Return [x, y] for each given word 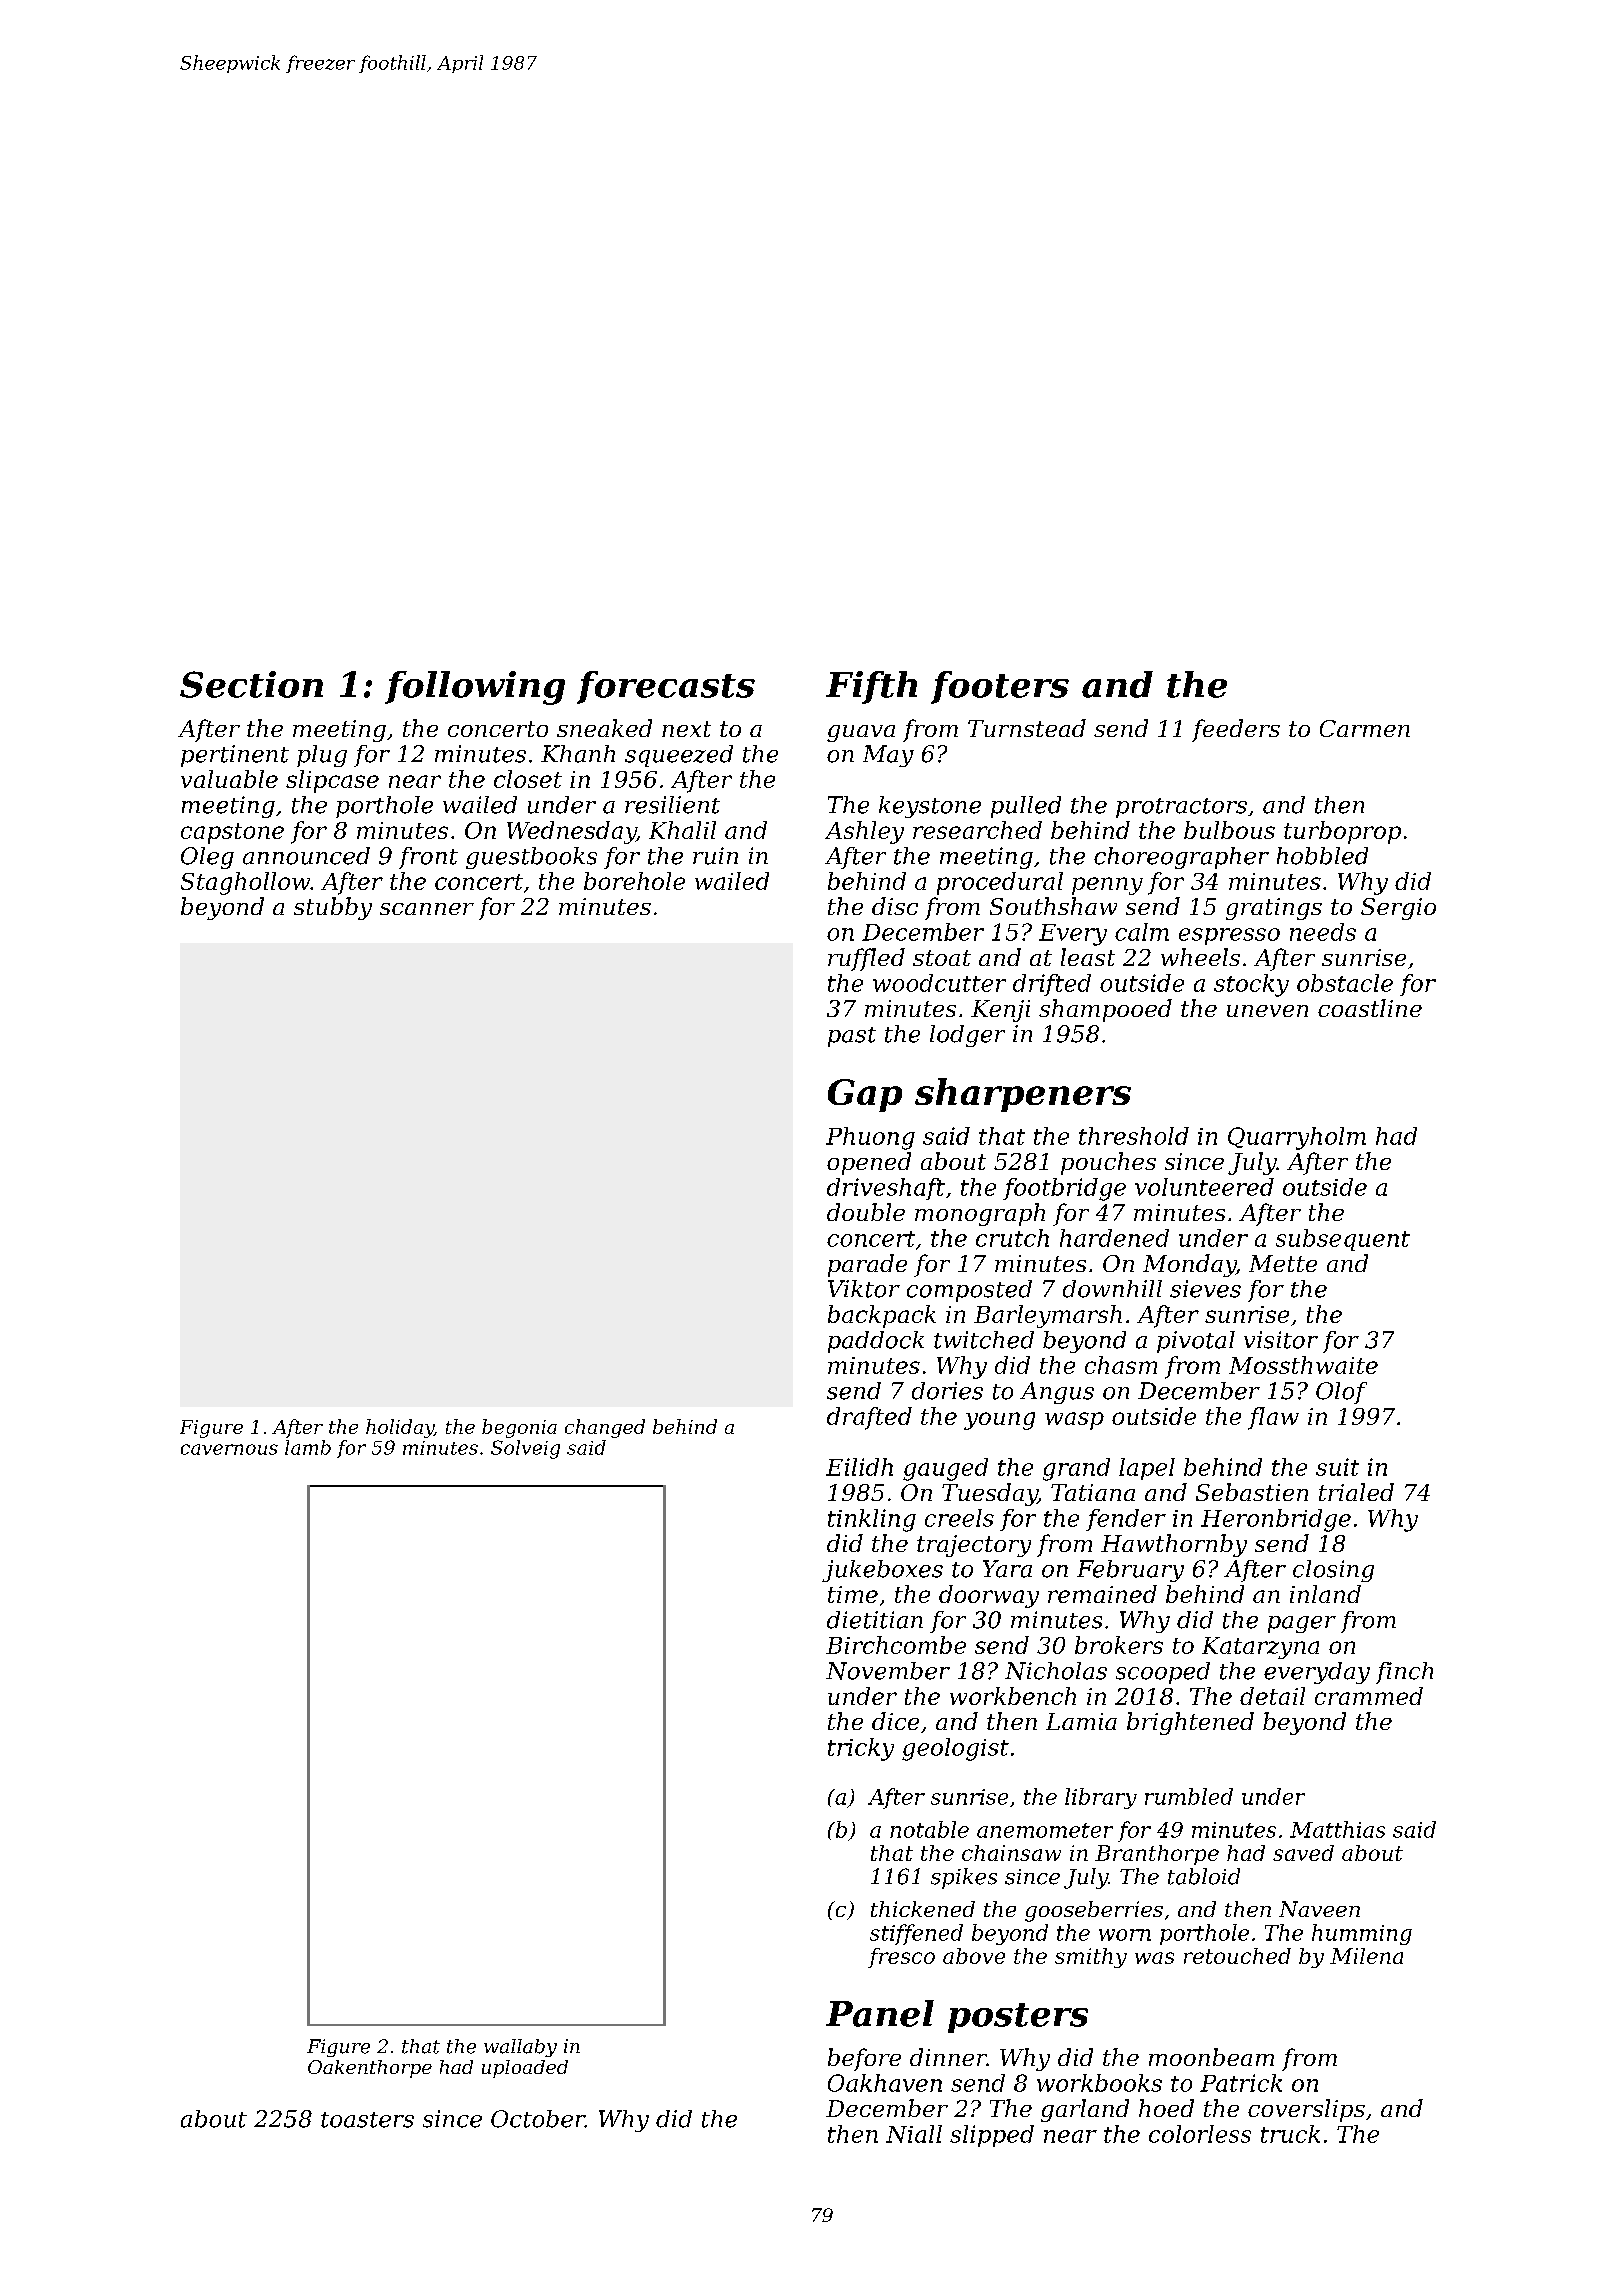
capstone [232, 833]
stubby [333, 908]
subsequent [1343, 1240]
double [866, 1212]
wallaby [520, 2048]
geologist [955, 1749]
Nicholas [1056, 1671]
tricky [861, 1749]
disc [895, 906]
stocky [1251, 985]
